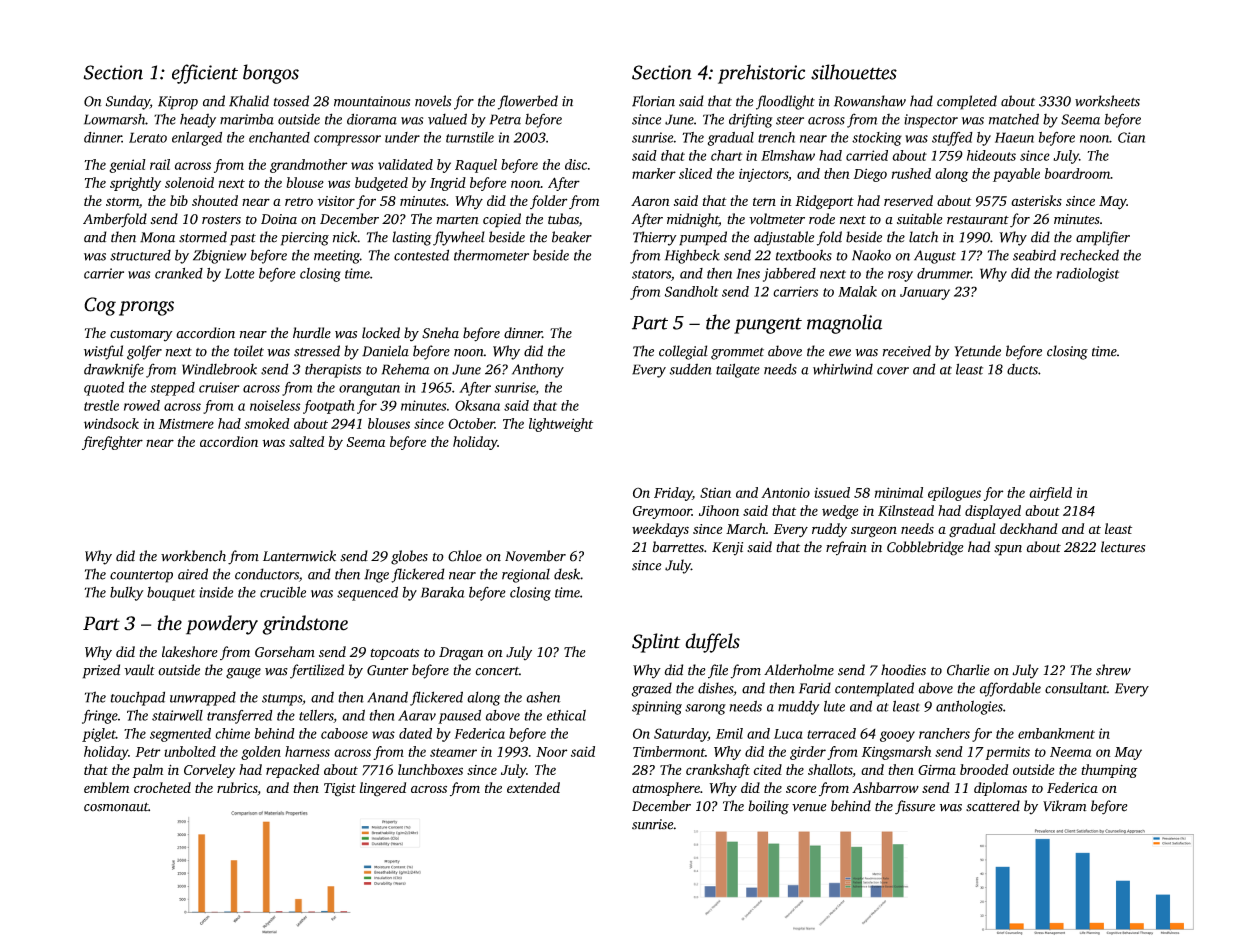 Image resolution: width=1233 pixels, height=952 pixels. I want to click on ducts, so click(1022, 369).
